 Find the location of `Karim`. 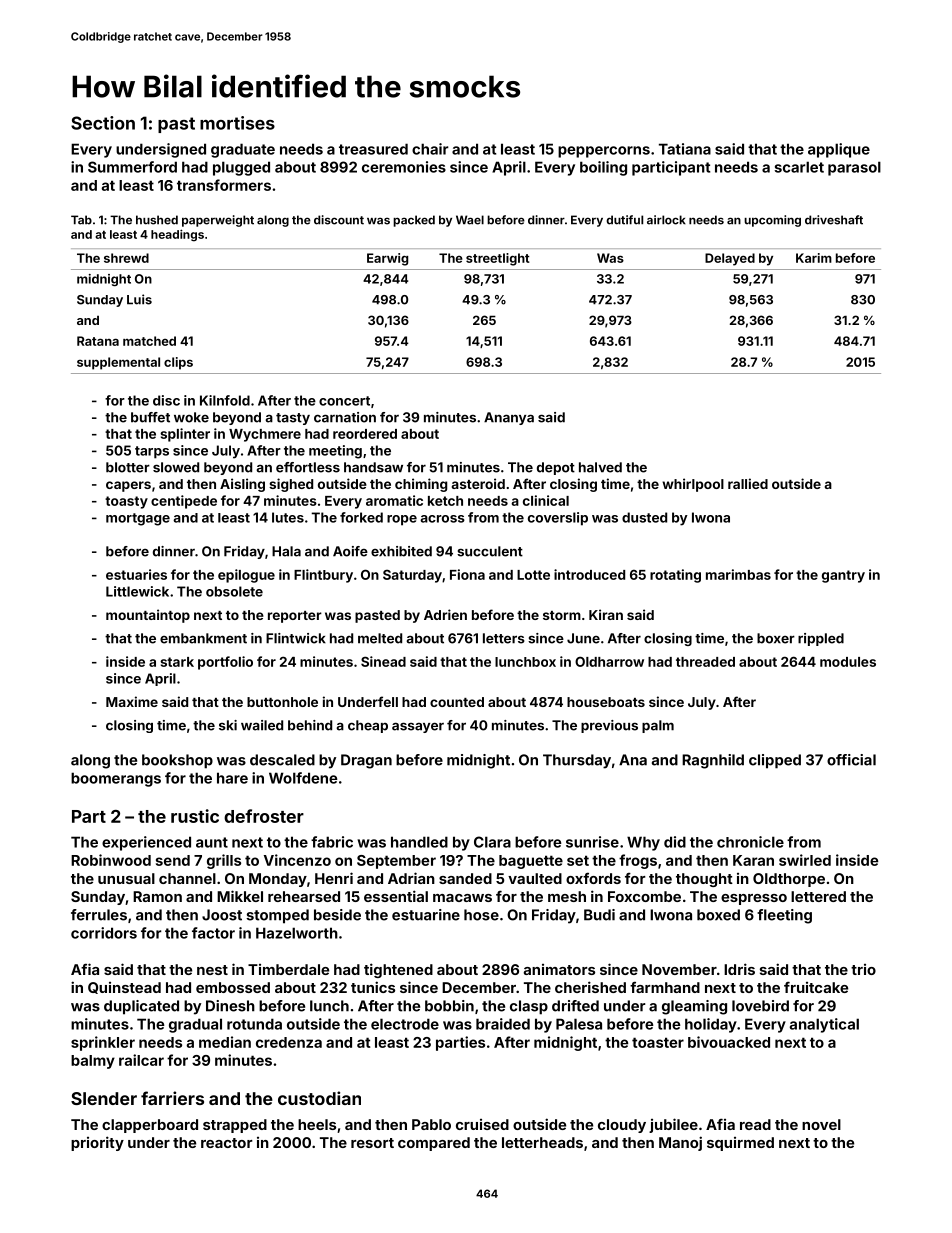

Karim is located at coordinates (814, 258).
